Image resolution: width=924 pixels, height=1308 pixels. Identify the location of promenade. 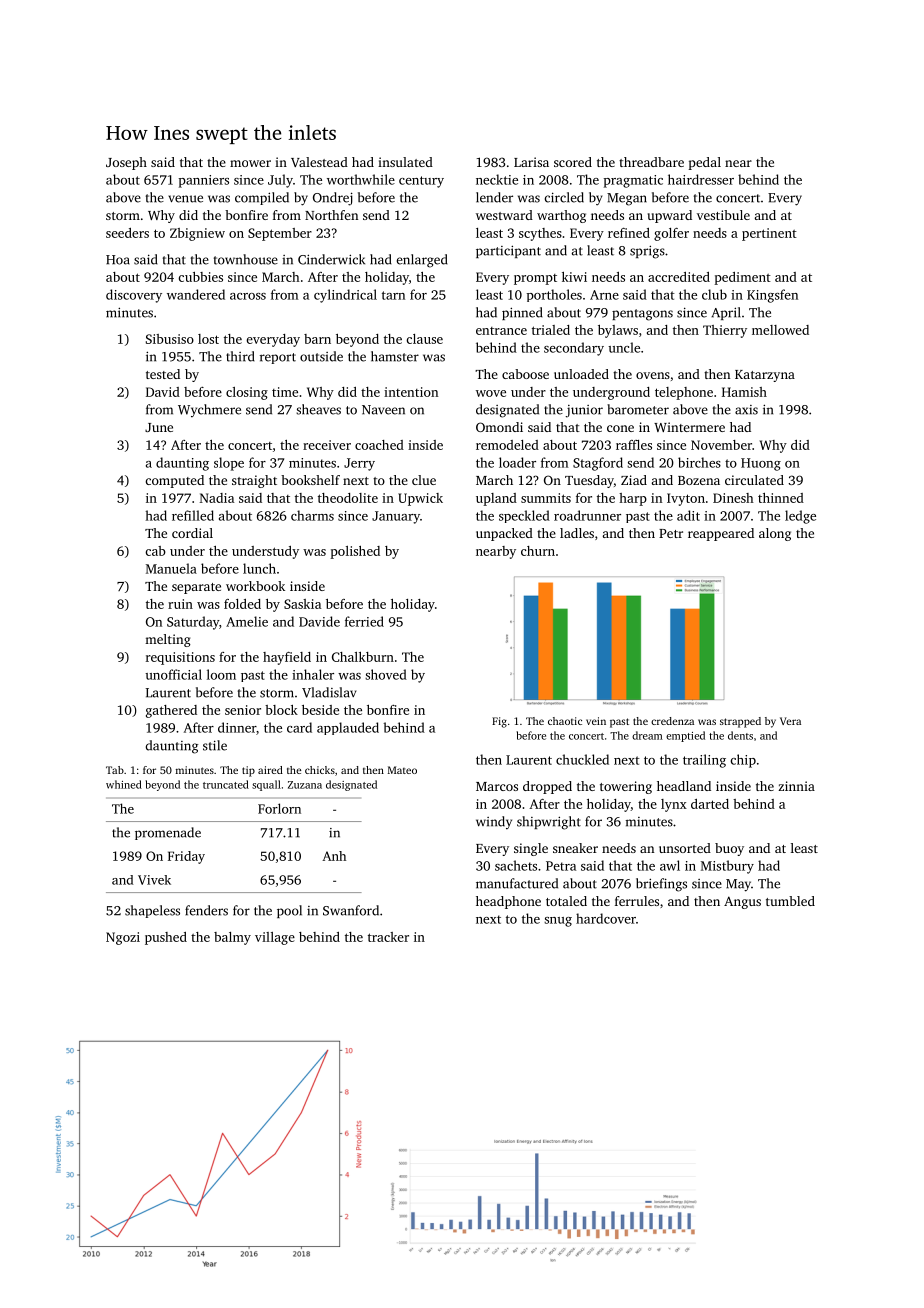
(168, 833).
